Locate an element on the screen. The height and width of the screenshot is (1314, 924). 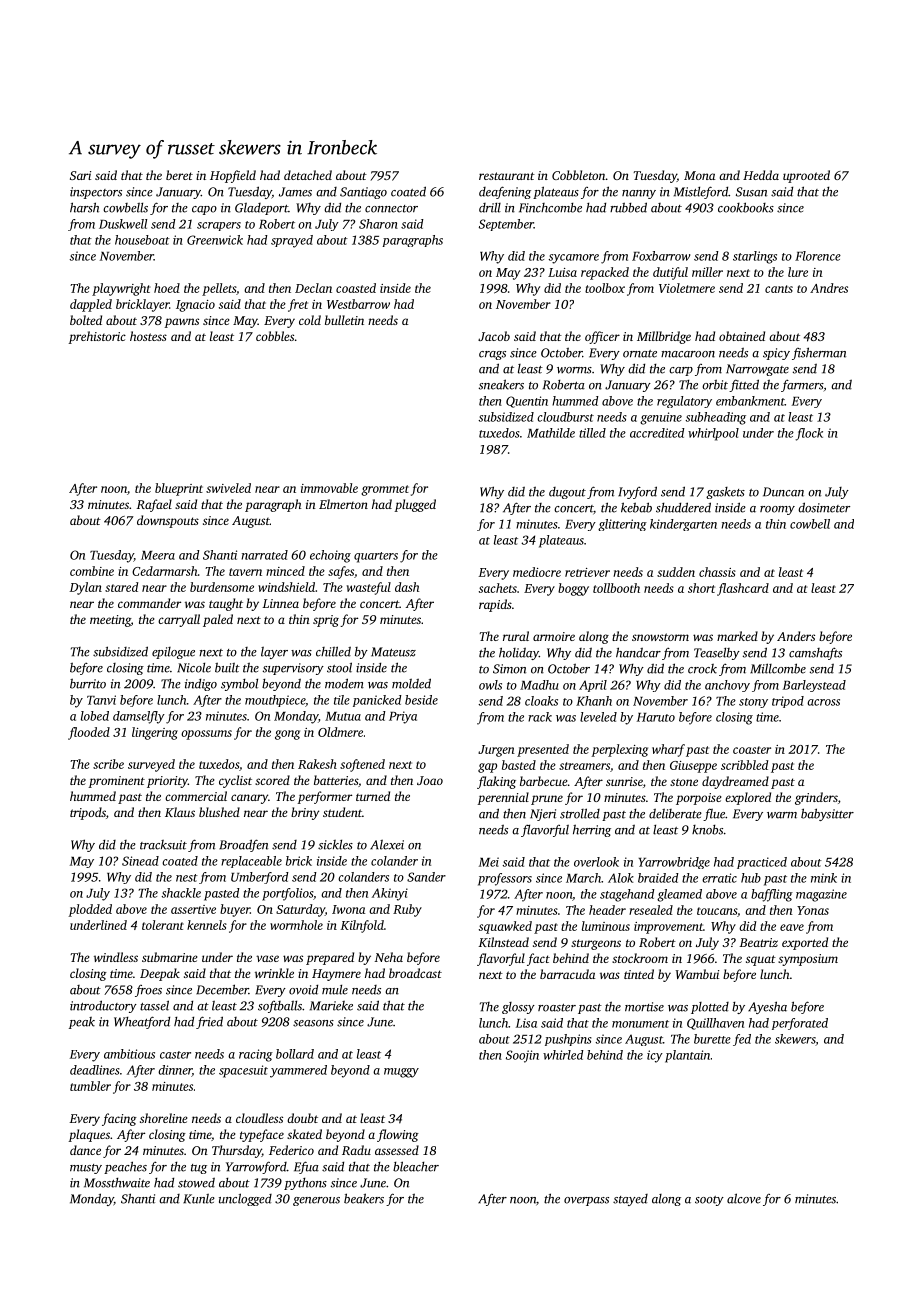
restaurant is located at coordinates (507, 176).
